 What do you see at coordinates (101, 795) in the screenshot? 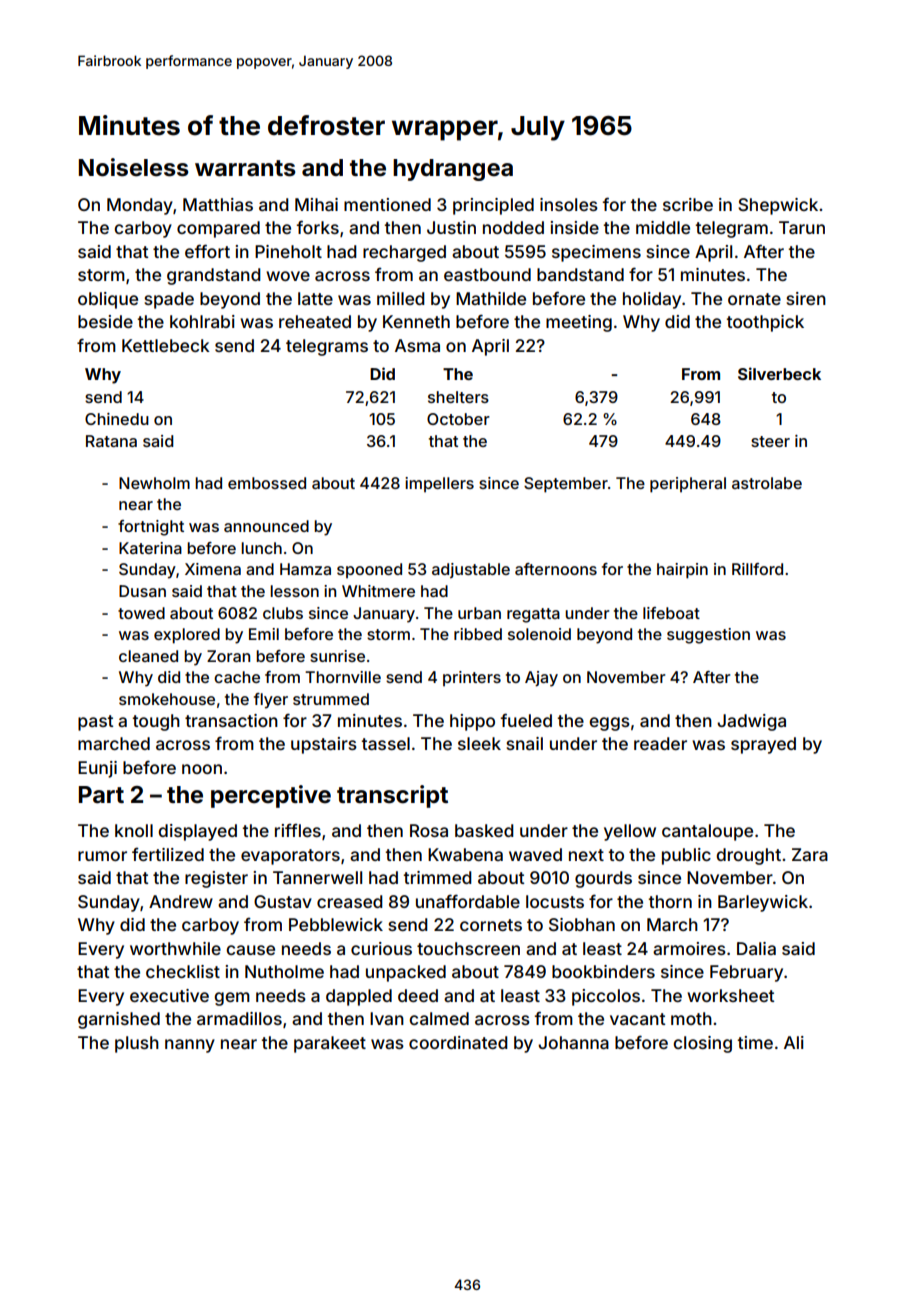
I see `Part` at bounding box center [101, 795].
